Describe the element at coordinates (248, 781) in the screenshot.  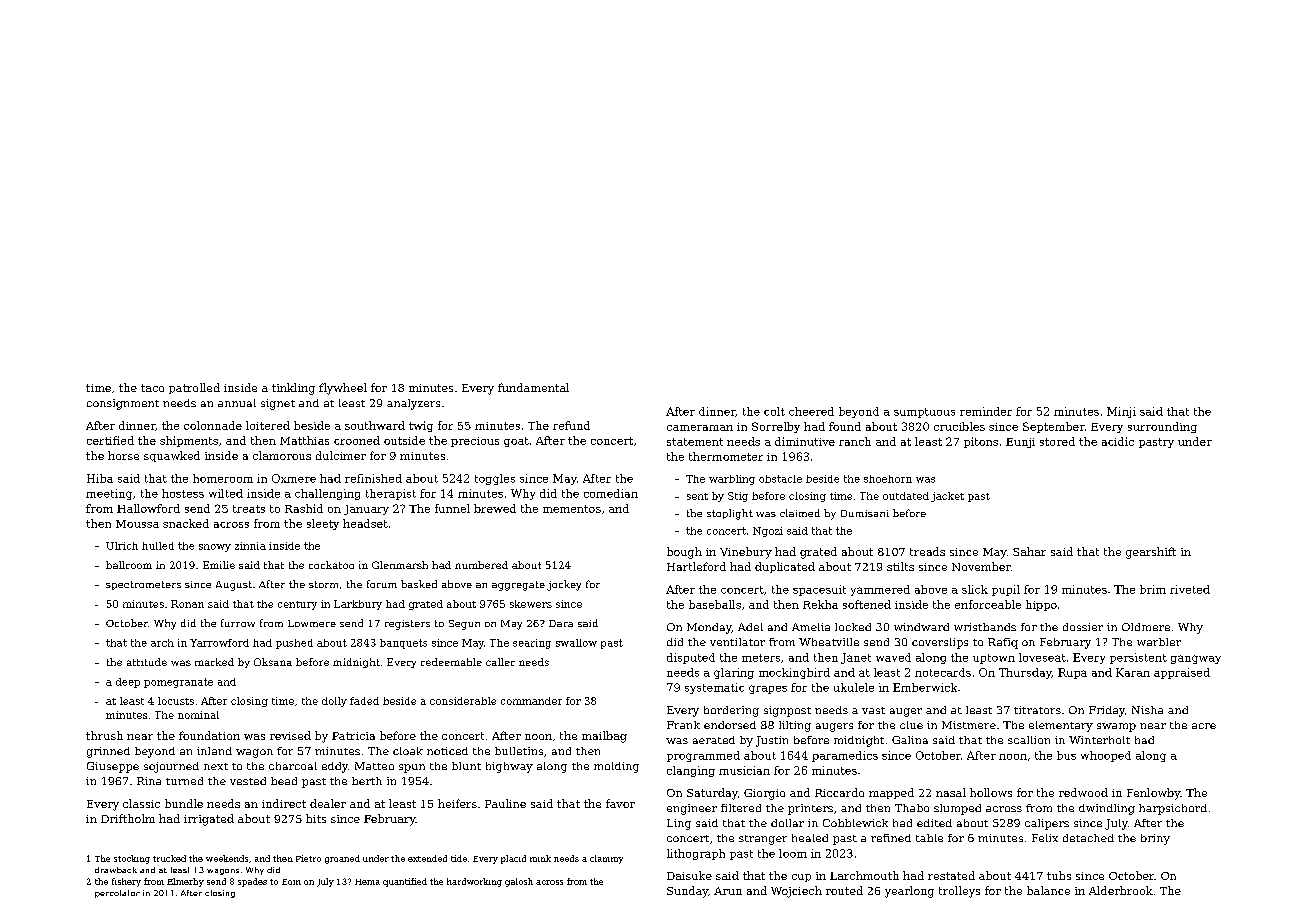
I see `vested` at that location.
